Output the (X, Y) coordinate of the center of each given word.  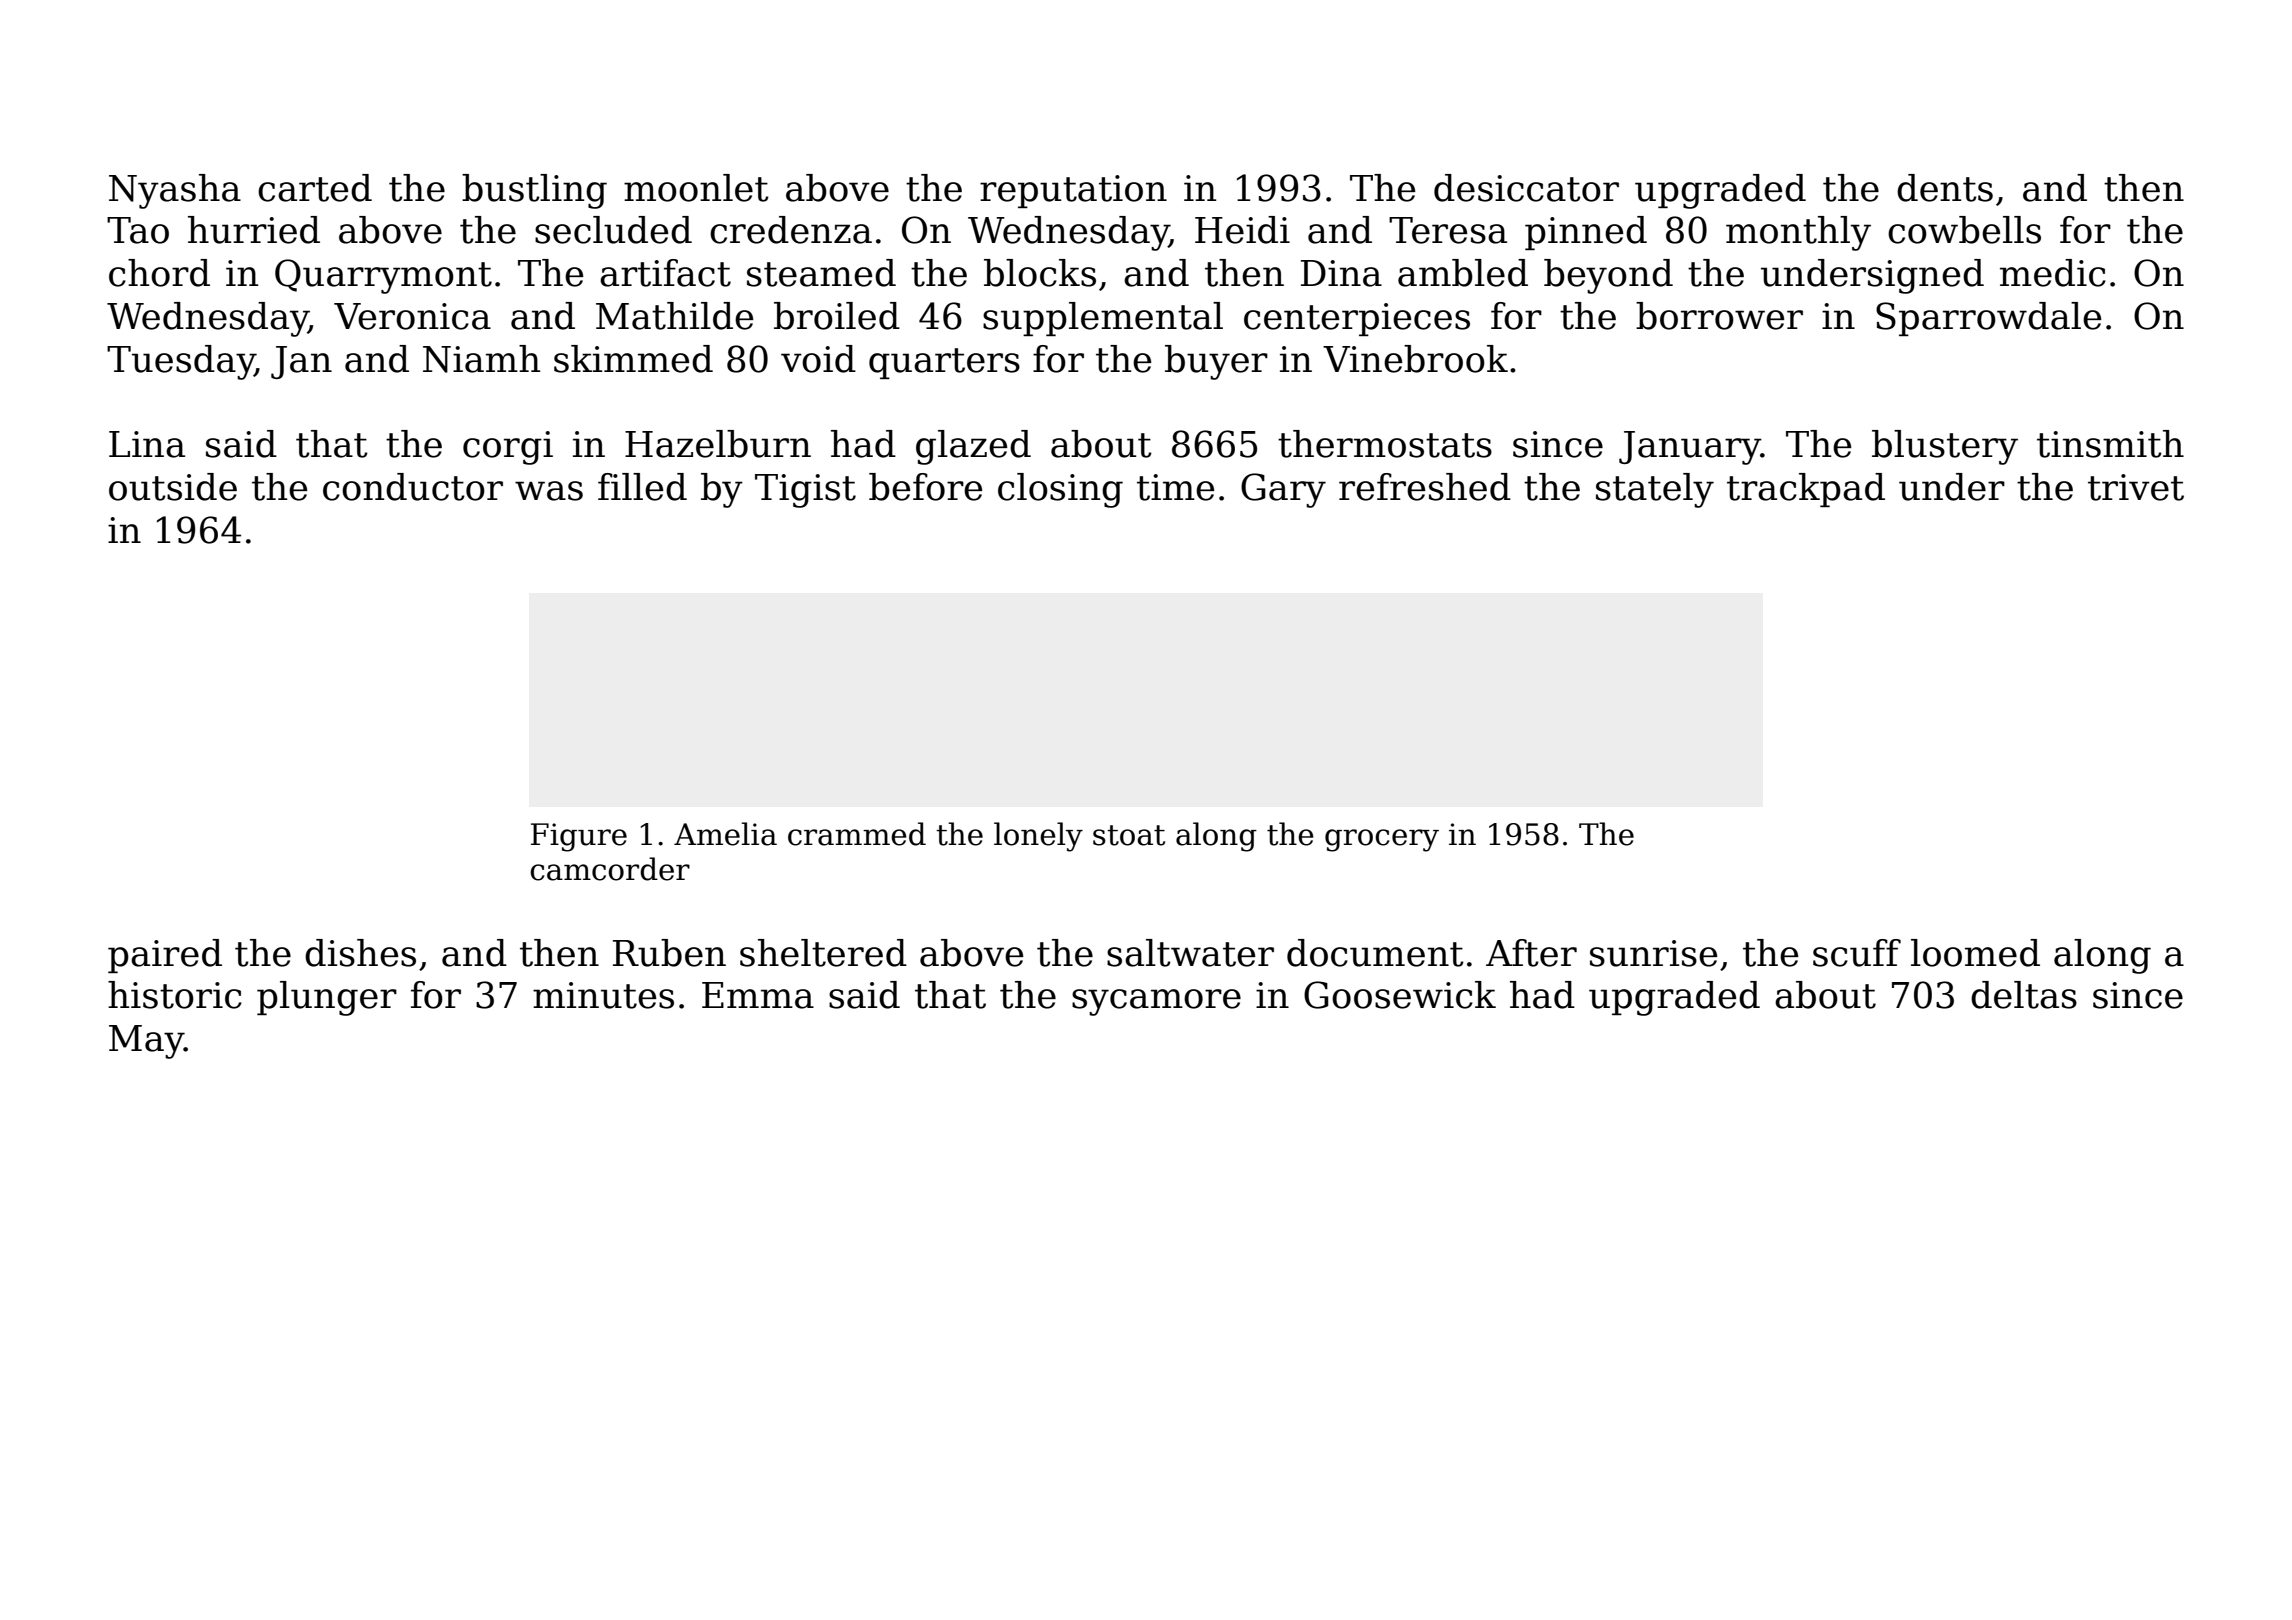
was (549, 491)
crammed (857, 834)
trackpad (1806, 490)
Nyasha (175, 191)
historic (175, 995)
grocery (1382, 840)
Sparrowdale (1989, 319)
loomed (1975, 953)
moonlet (696, 188)
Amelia (725, 834)
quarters (944, 363)
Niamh (481, 359)
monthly (1798, 233)
